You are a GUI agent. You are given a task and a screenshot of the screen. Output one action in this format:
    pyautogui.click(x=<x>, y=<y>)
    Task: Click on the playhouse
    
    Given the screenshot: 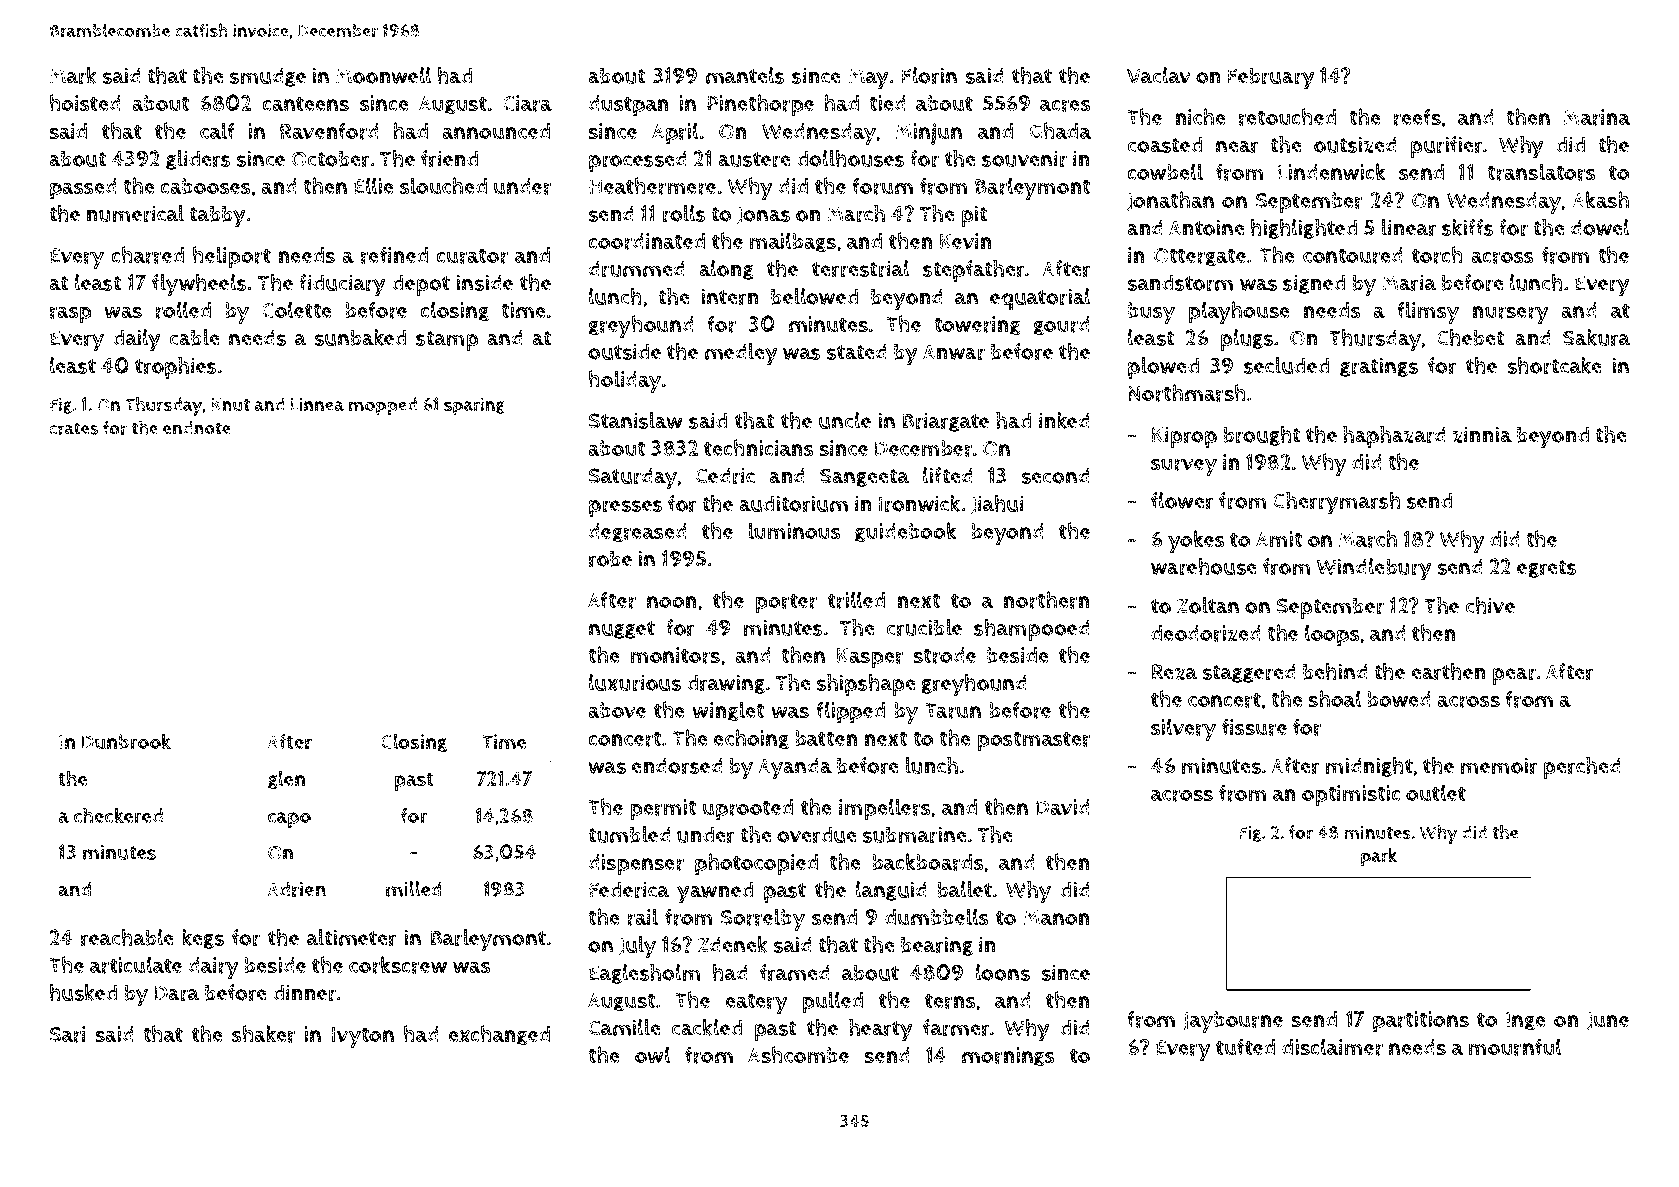 What is the action you would take?
    pyautogui.click(x=1239, y=312)
